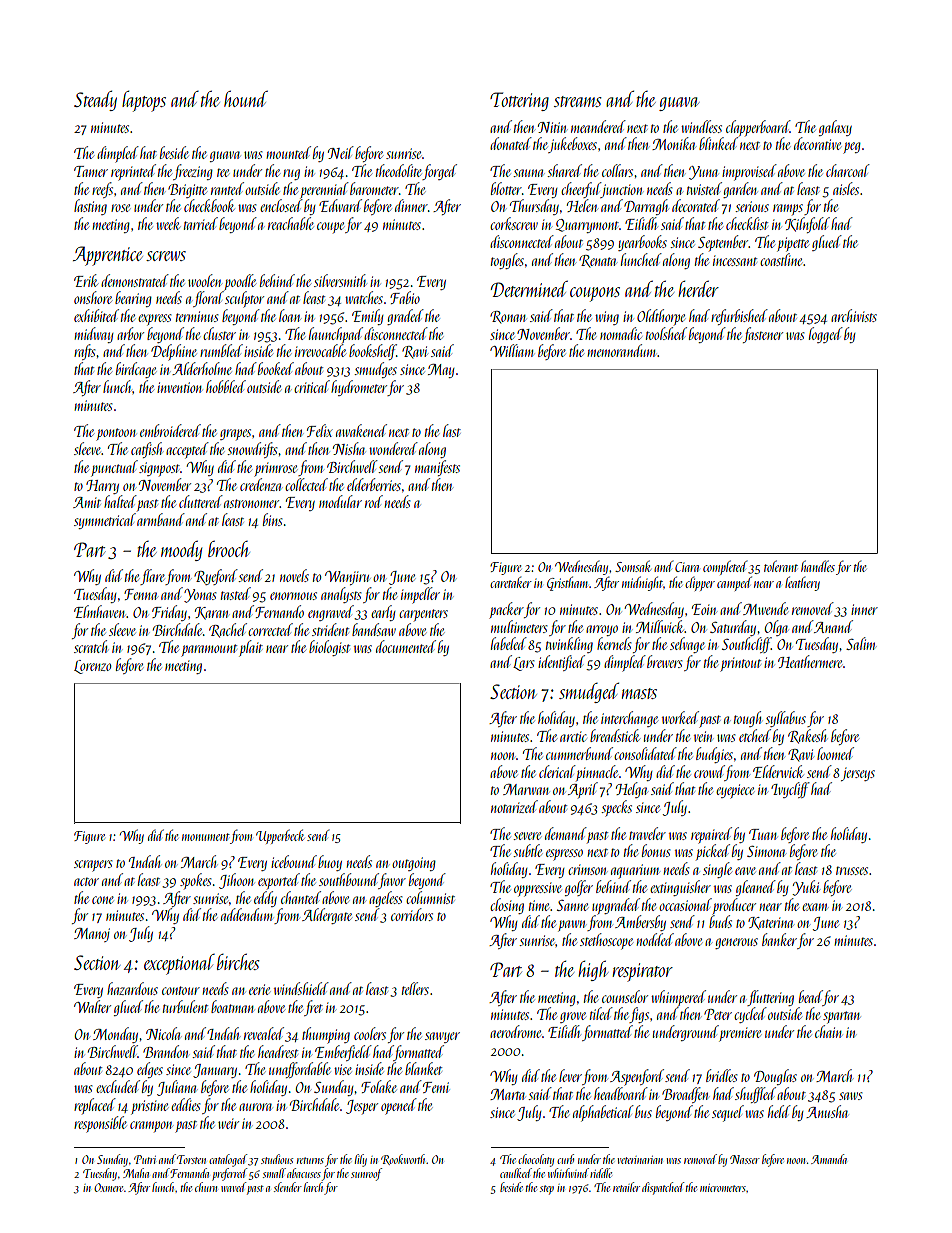 The image size is (952, 1233). What do you see at coordinates (108, 1187) in the screenshot?
I see `Oxmere` at bounding box center [108, 1187].
